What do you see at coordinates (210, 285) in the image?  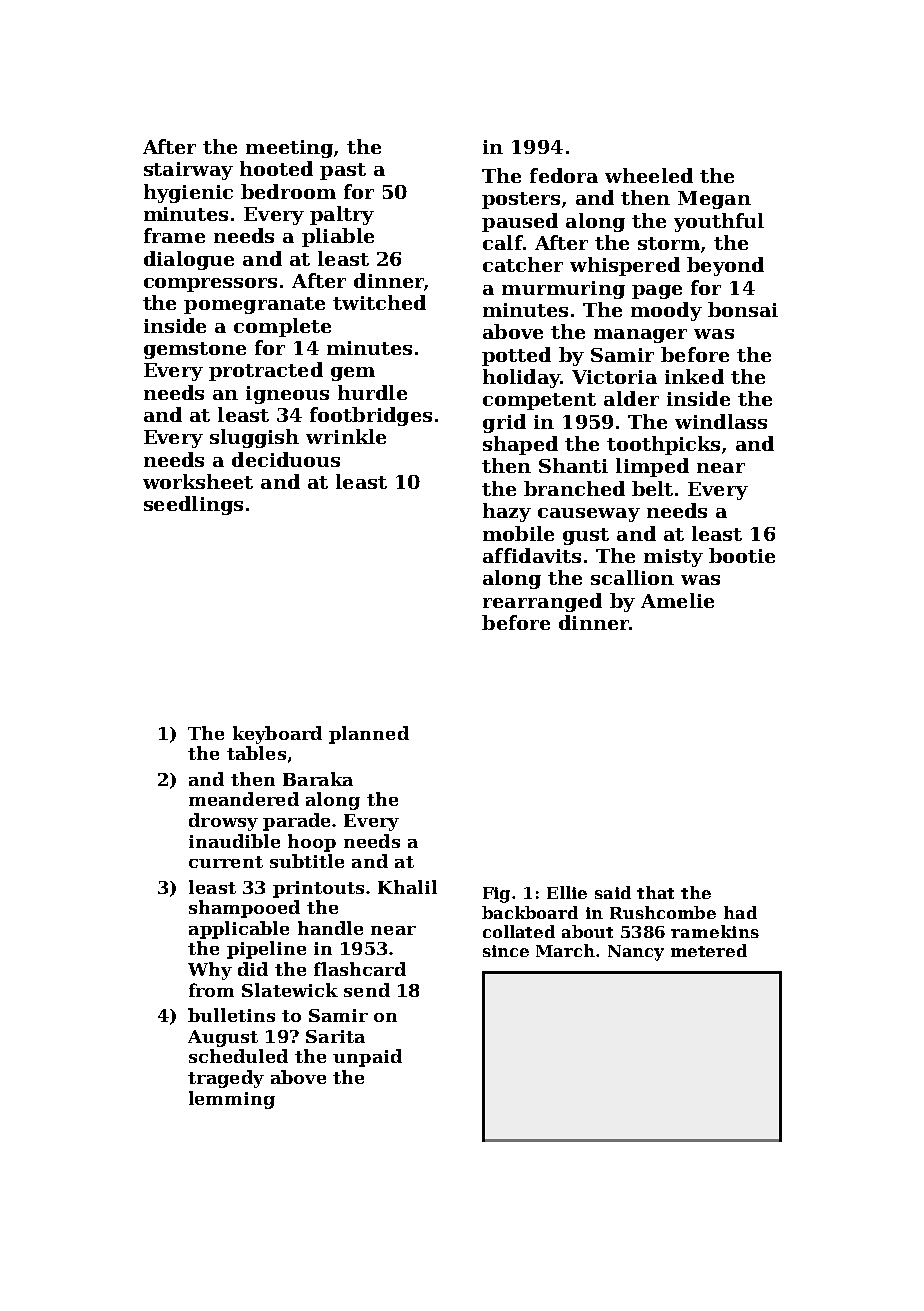 I see `compressors` at bounding box center [210, 285].
